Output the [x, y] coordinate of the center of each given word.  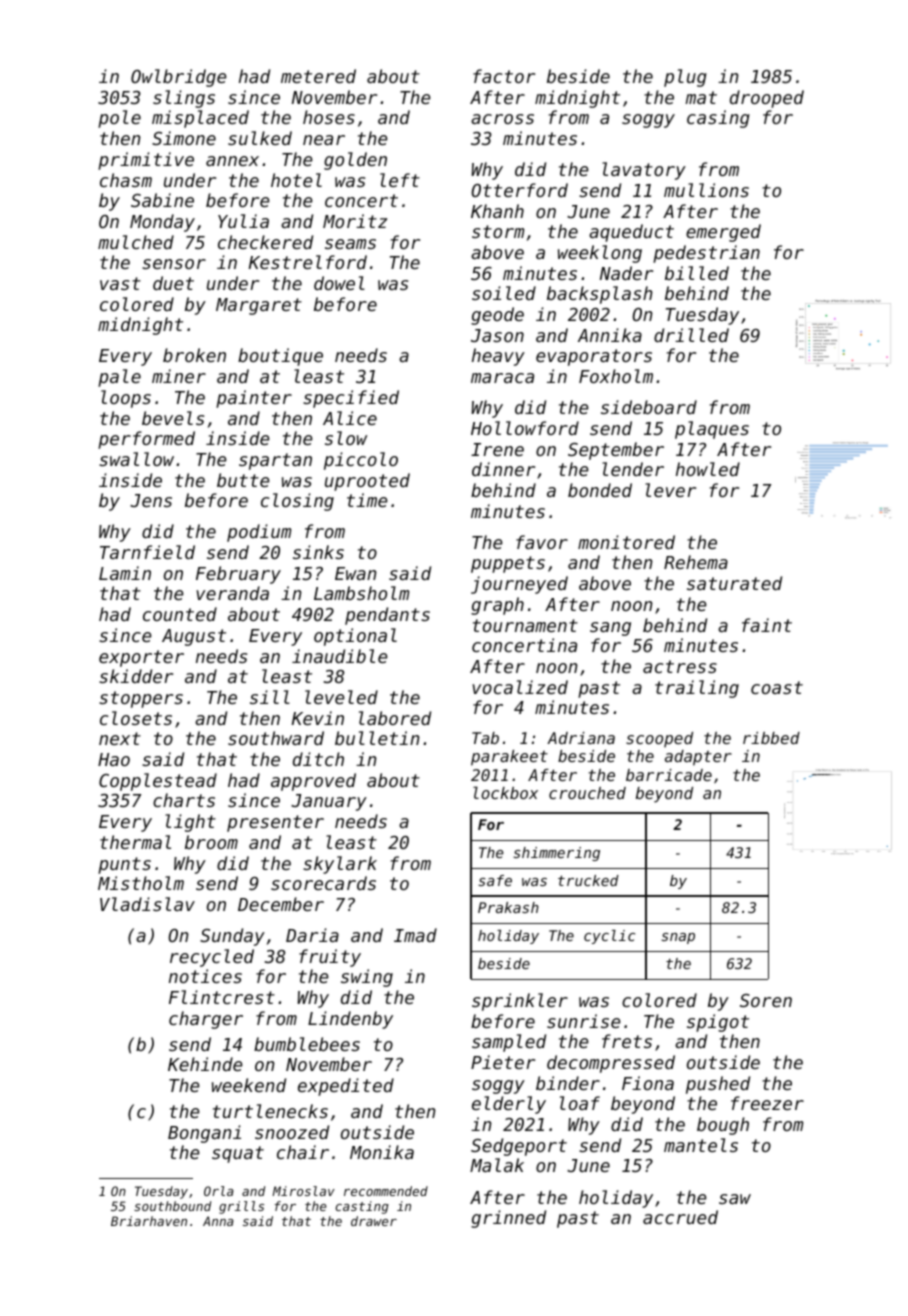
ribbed [771, 738]
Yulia [243, 221]
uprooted [367, 482]
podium [259, 533]
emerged [723, 233]
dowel [339, 283]
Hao [114, 759]
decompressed [611, 1064]
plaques [712, 430]
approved [313, 782]
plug [685, 78]
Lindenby [350, 1020]
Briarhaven [149, 1221]
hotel [296, 180]
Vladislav [147, 904]
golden [355, 161]
